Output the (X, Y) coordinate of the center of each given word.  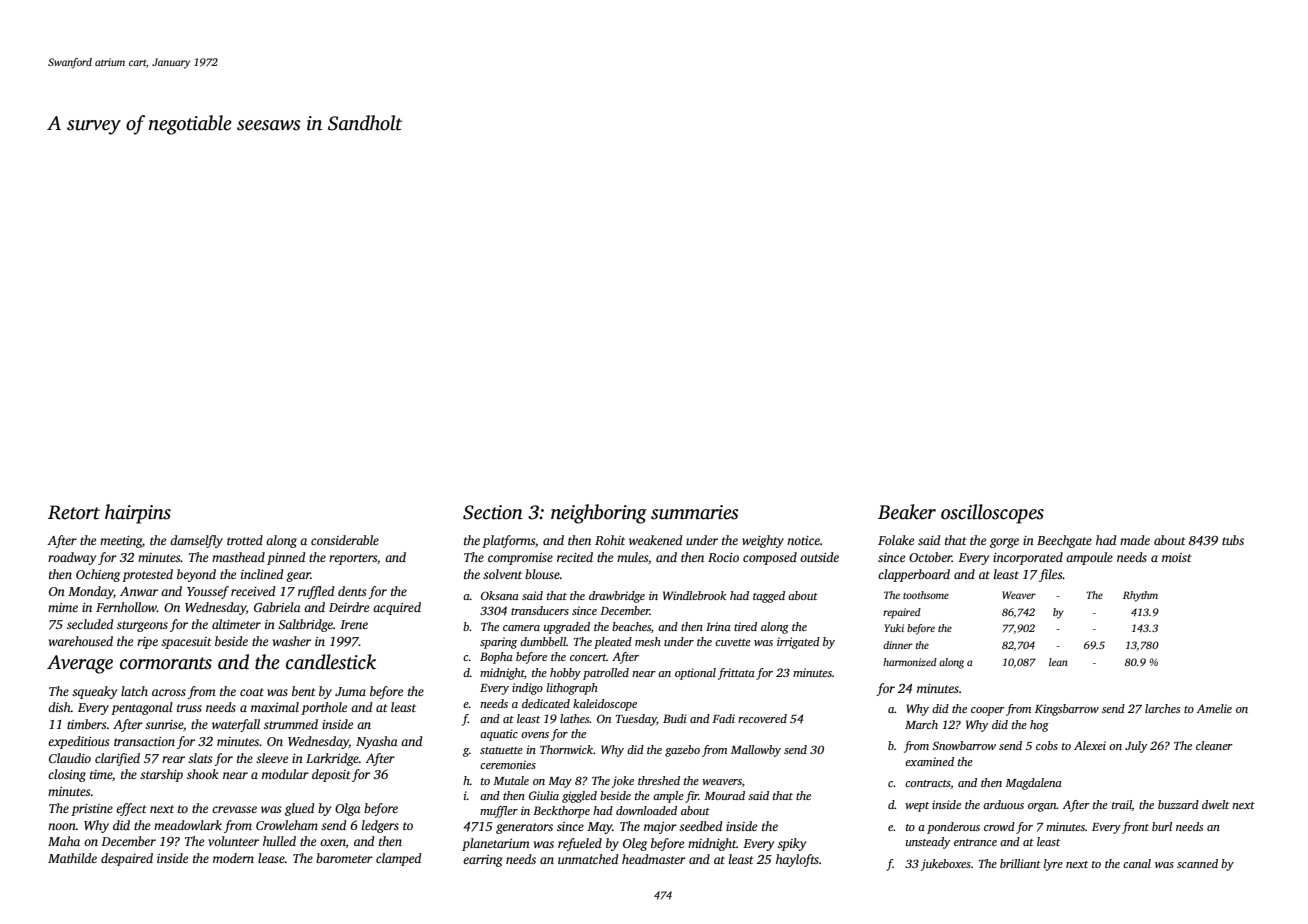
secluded (90, 624)
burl (1162, 826)
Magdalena (1033, 784)
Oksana (500, 595)
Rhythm (1140, 596)
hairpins (138, 514)
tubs (1233, 540)
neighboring (599, 514)
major (660, 828)
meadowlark (188, 825)
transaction (144, 741)
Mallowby (756, 751)
